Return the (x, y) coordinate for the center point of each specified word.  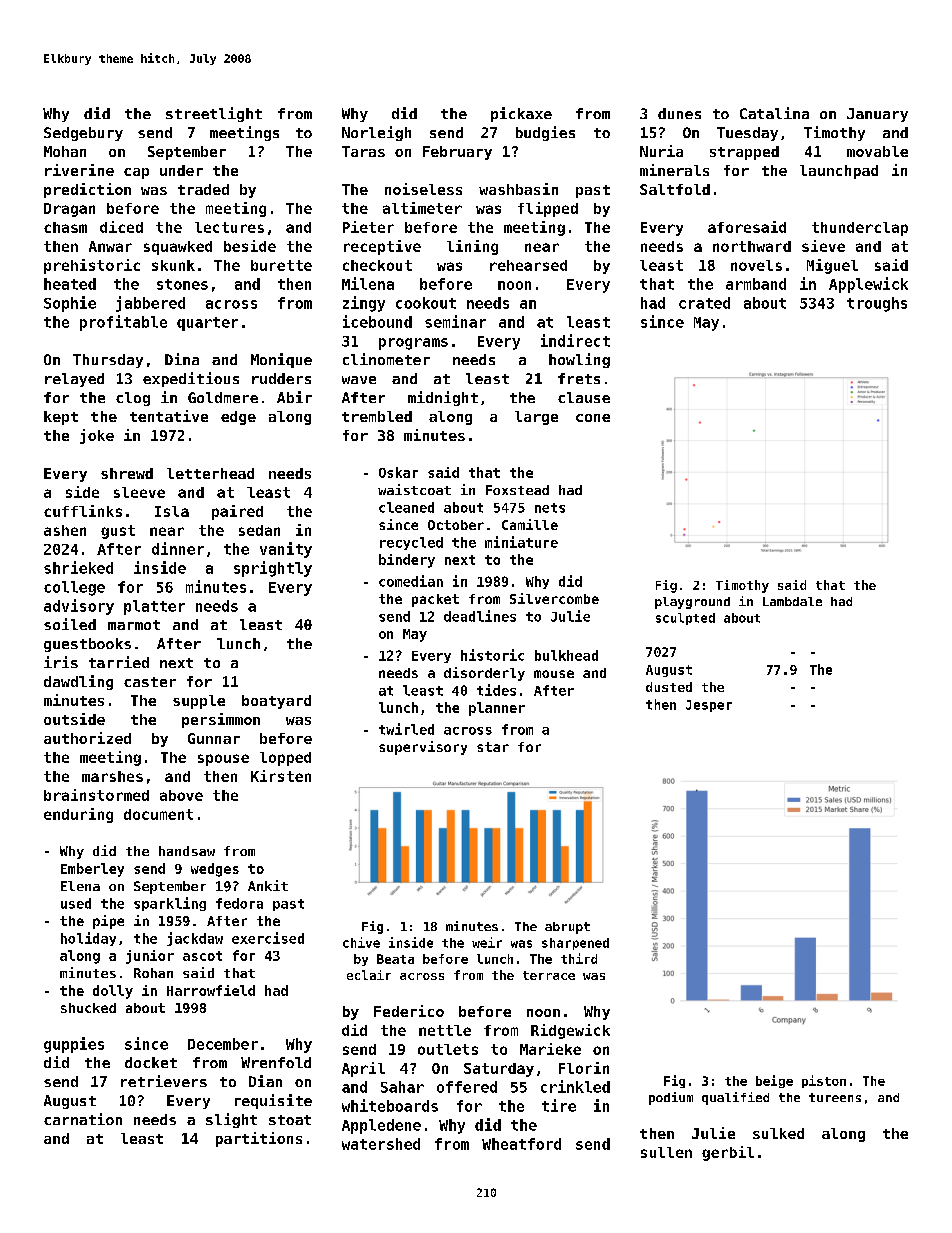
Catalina (774, 113)
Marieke (550, 1049)
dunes (679, 113)
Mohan (65, 151)
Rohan (153, 973)
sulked (778, 1133)
